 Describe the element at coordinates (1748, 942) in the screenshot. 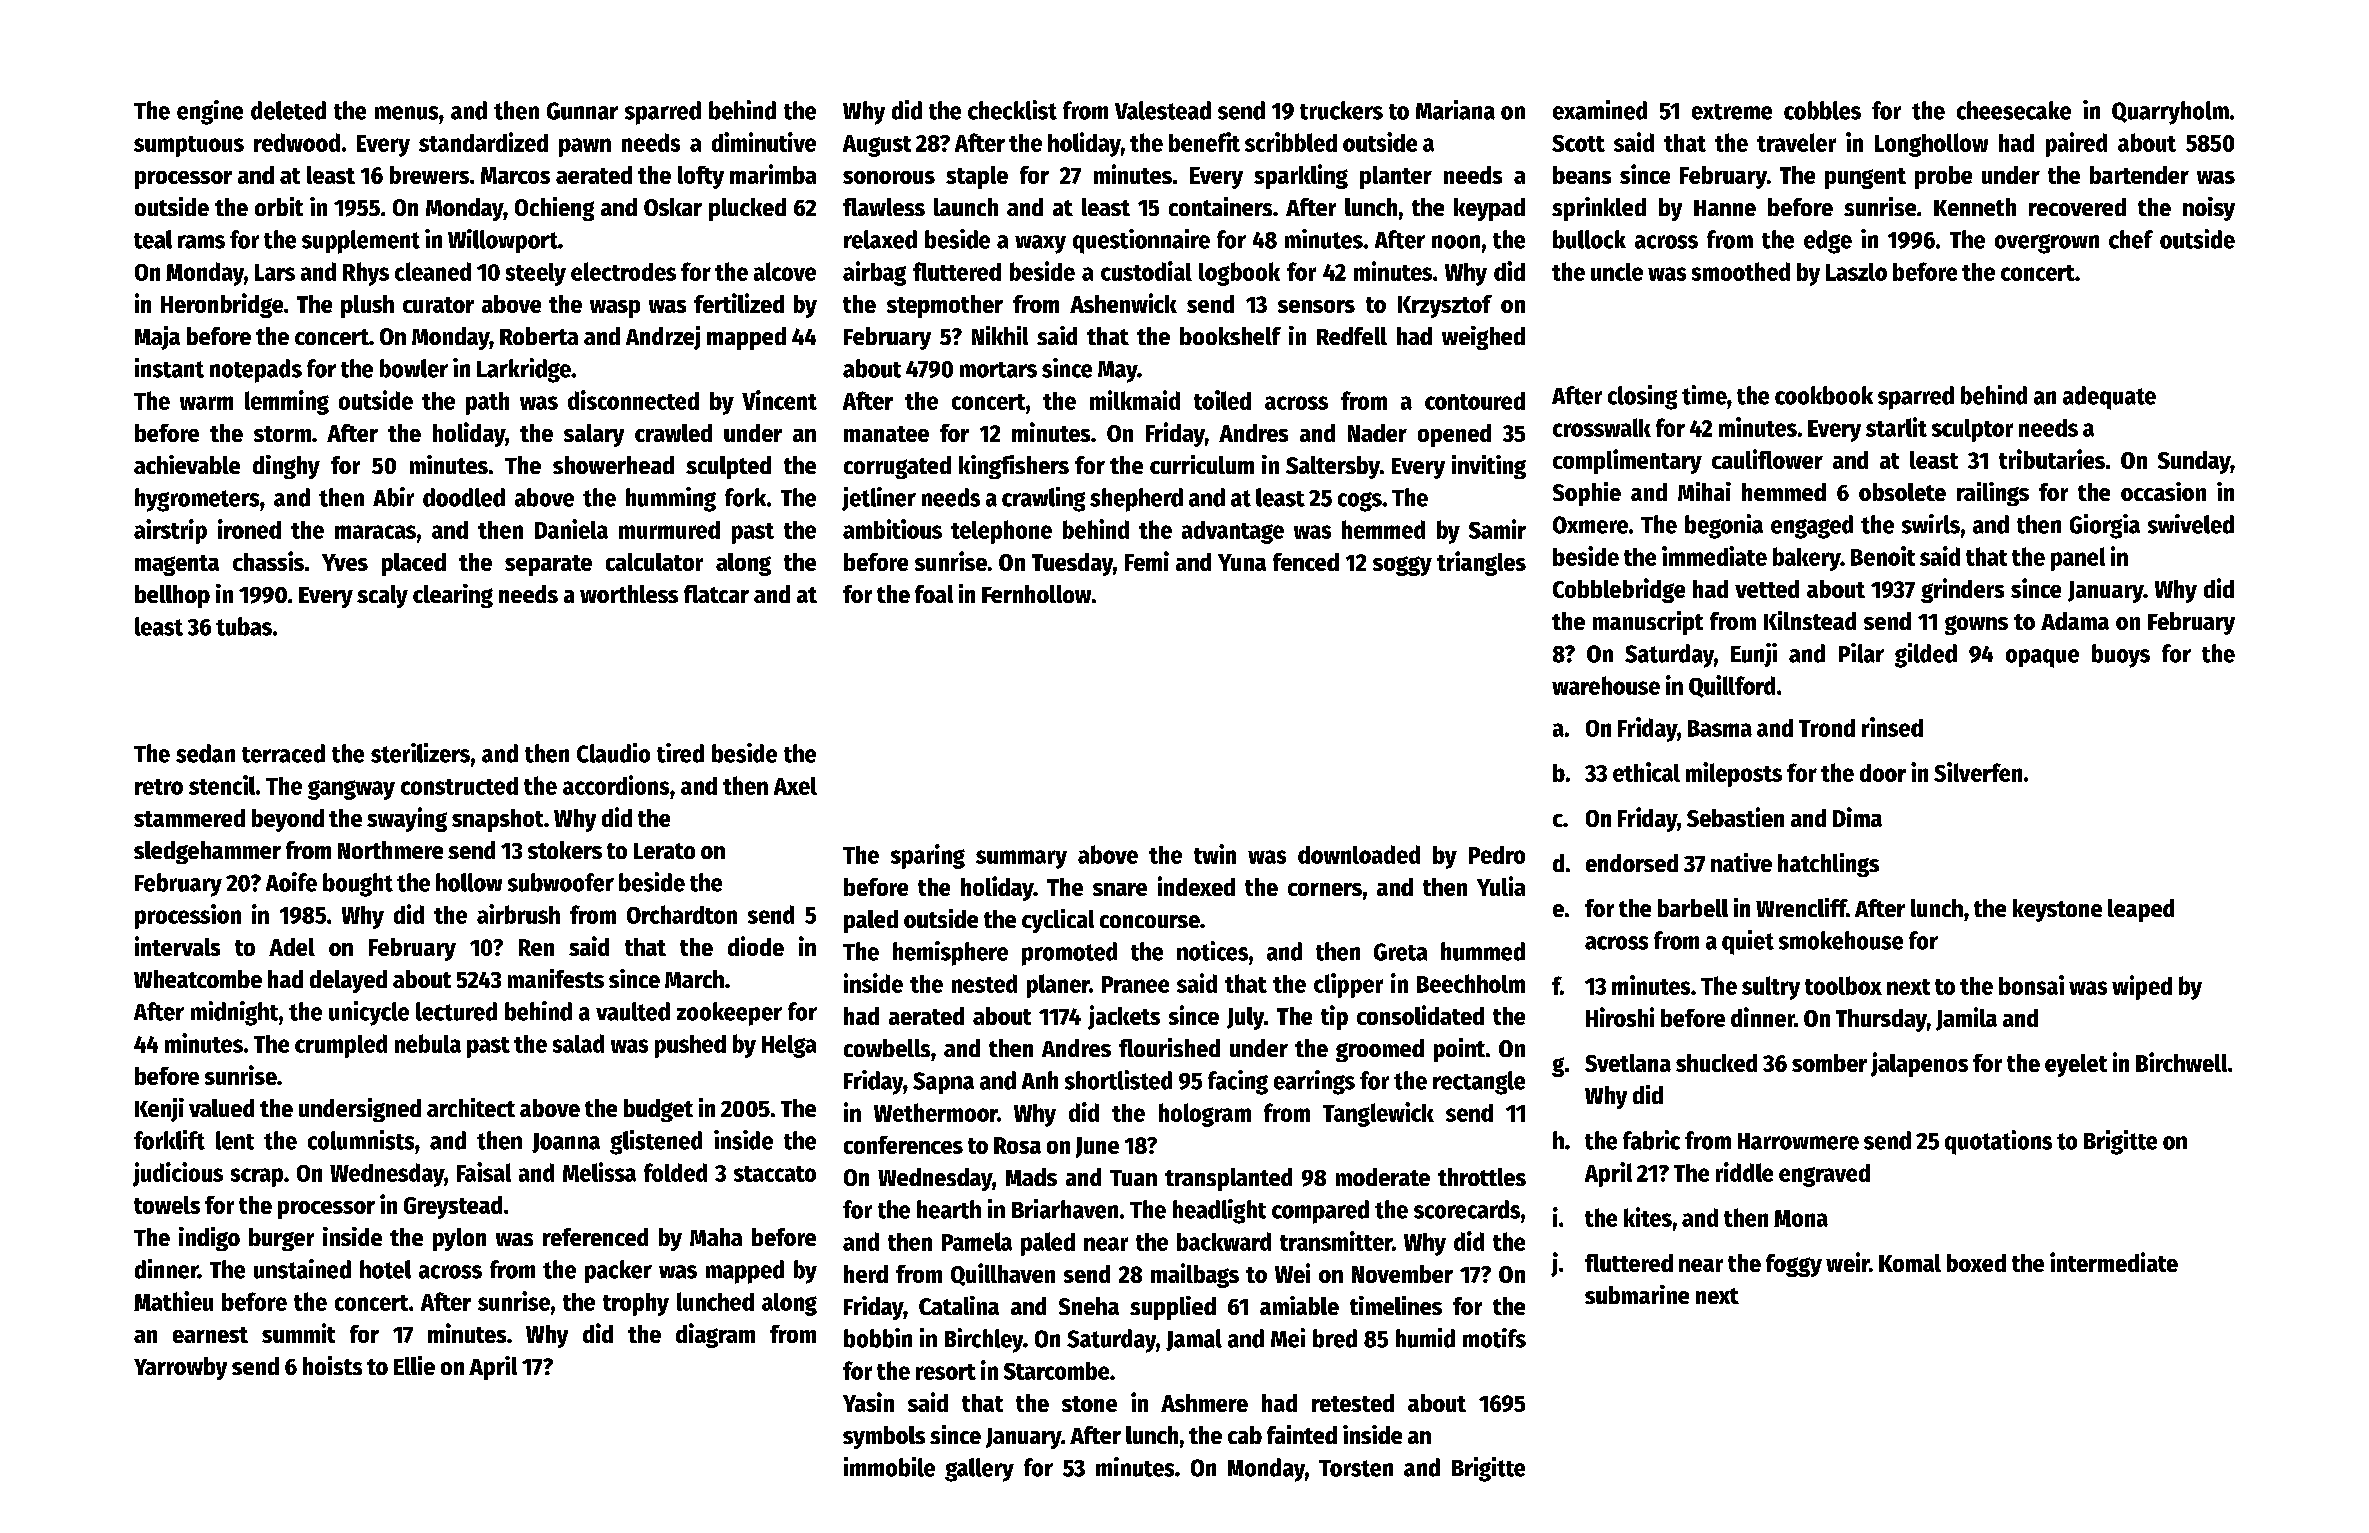

I see `quiet` at that location.
